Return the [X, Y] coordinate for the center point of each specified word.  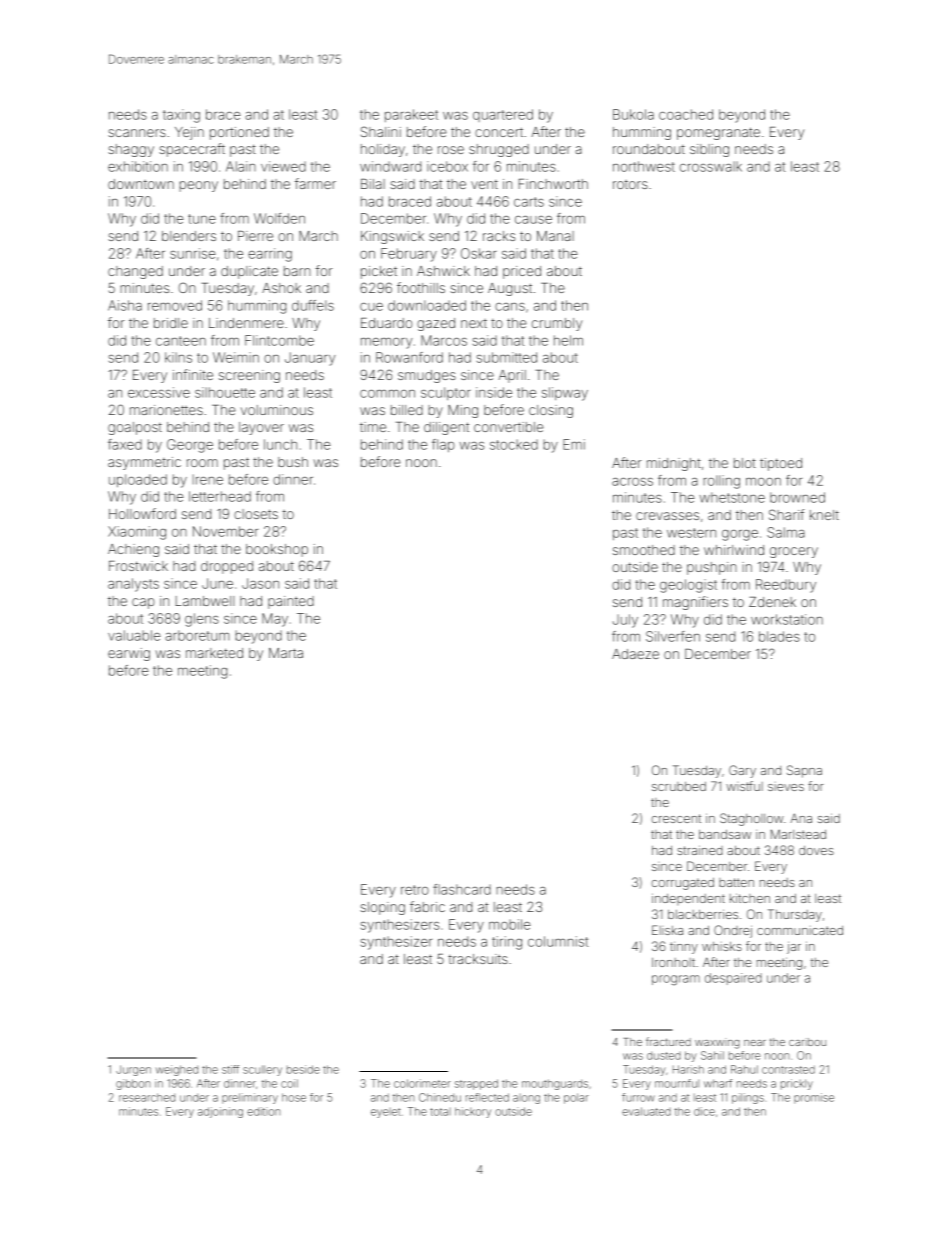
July [625, 621]
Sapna [804, 771]
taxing [181, 116]
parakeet [411, 115]
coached [686, 114]
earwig [129, 654]
